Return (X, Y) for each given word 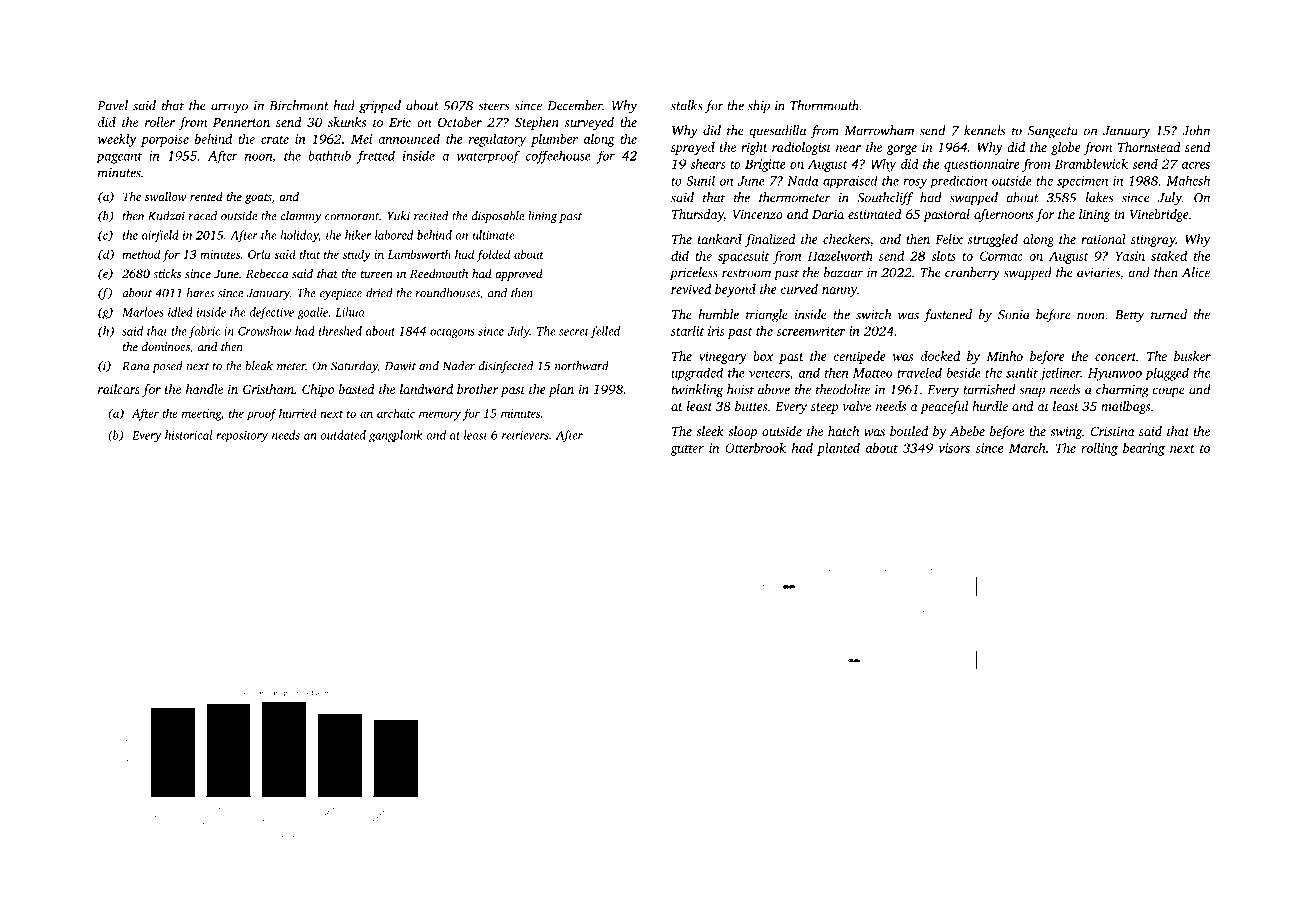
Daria (828, 214)
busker (1192, 356)
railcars (119, 389)
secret (574, 332)
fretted (376, 157)
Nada (802, 180)
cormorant (352, 217)
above (774, 389)
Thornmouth (824, 105)
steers (493, 106)
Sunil (700, 180)
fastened (948, 316)
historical (189, 435)
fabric (204, 332)
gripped (380, 107)
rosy (915, 184)
